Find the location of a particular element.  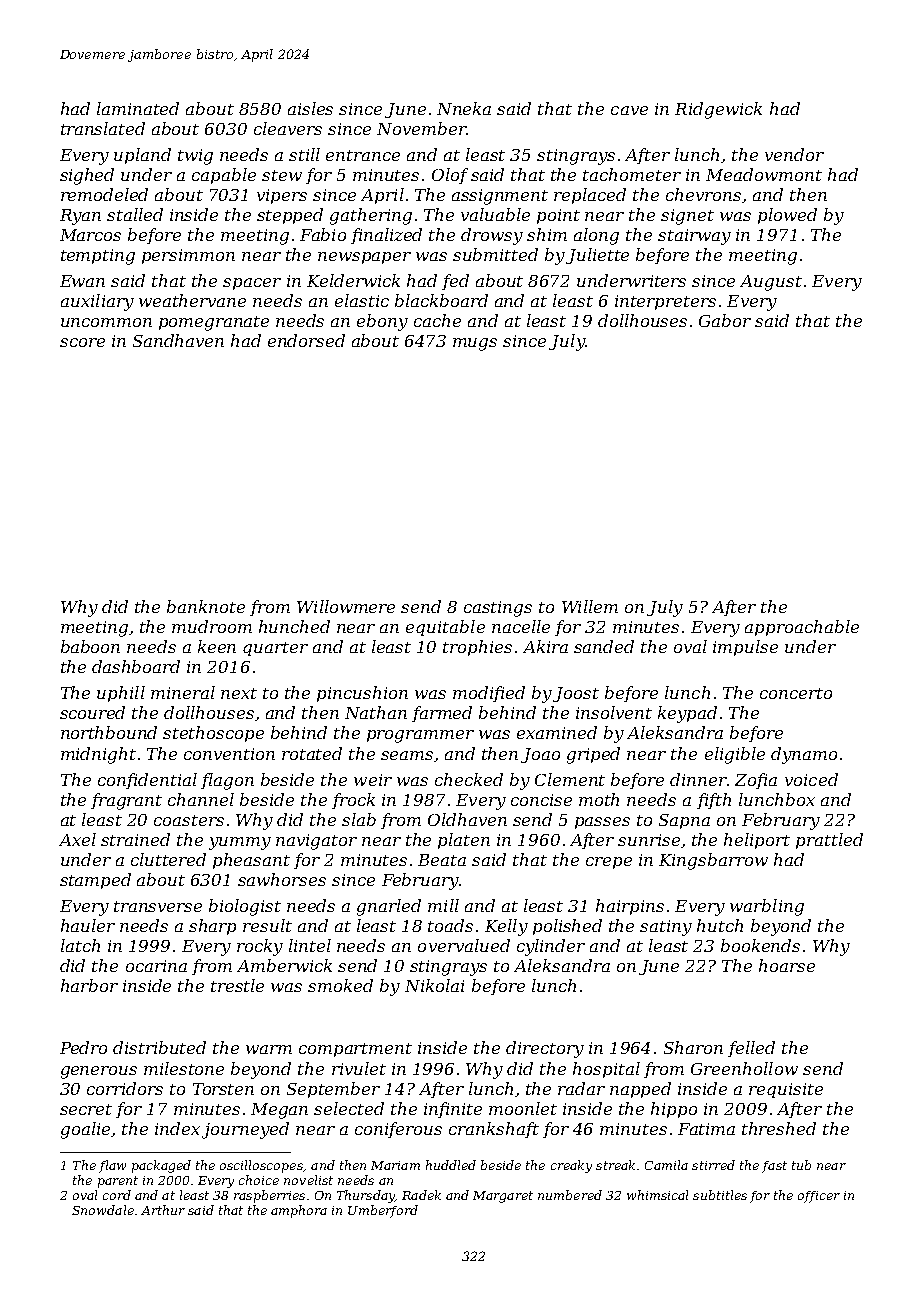

concerto is located at coordinates (796, 693).
